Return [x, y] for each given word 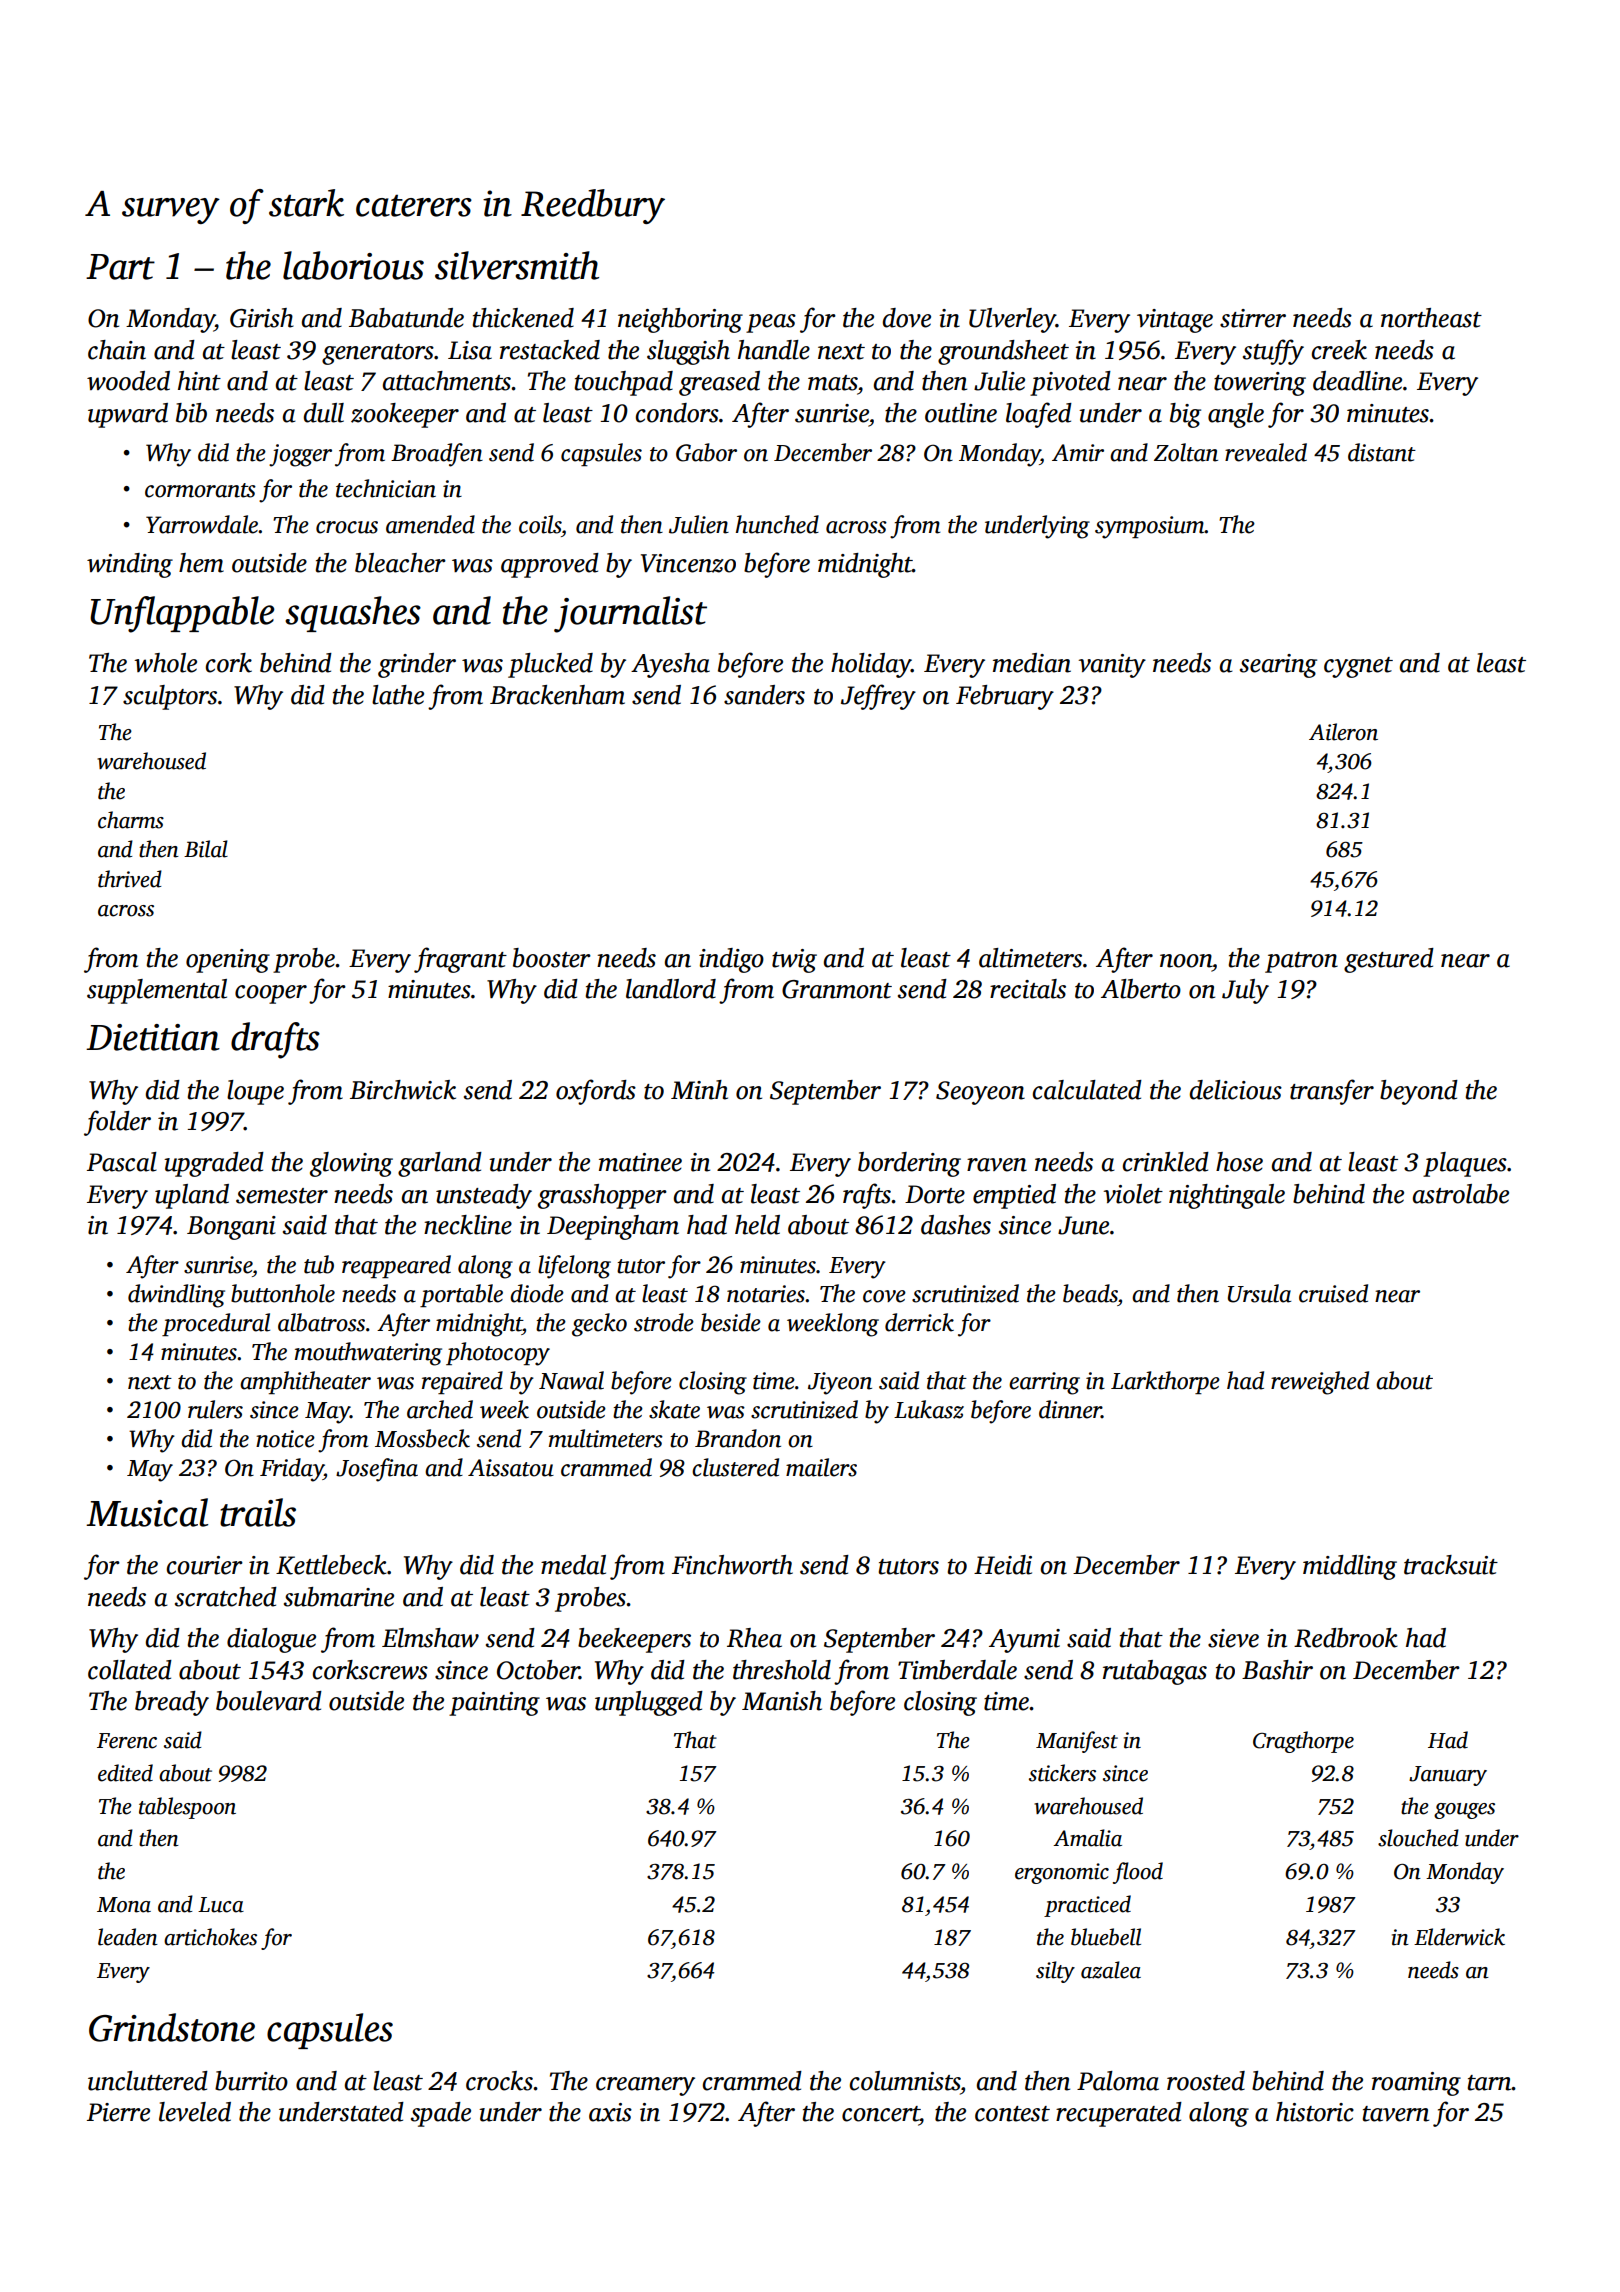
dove [907, 318]
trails [258, 1512]
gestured [1389, 960]
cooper [271, 994]
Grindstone [172, 2027]
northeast [1431, 318]
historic [1315, 2112]
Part [120, 267]
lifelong [574, 1267]
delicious [1236, 1090]
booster [552, 958]
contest [1012, 2114]
